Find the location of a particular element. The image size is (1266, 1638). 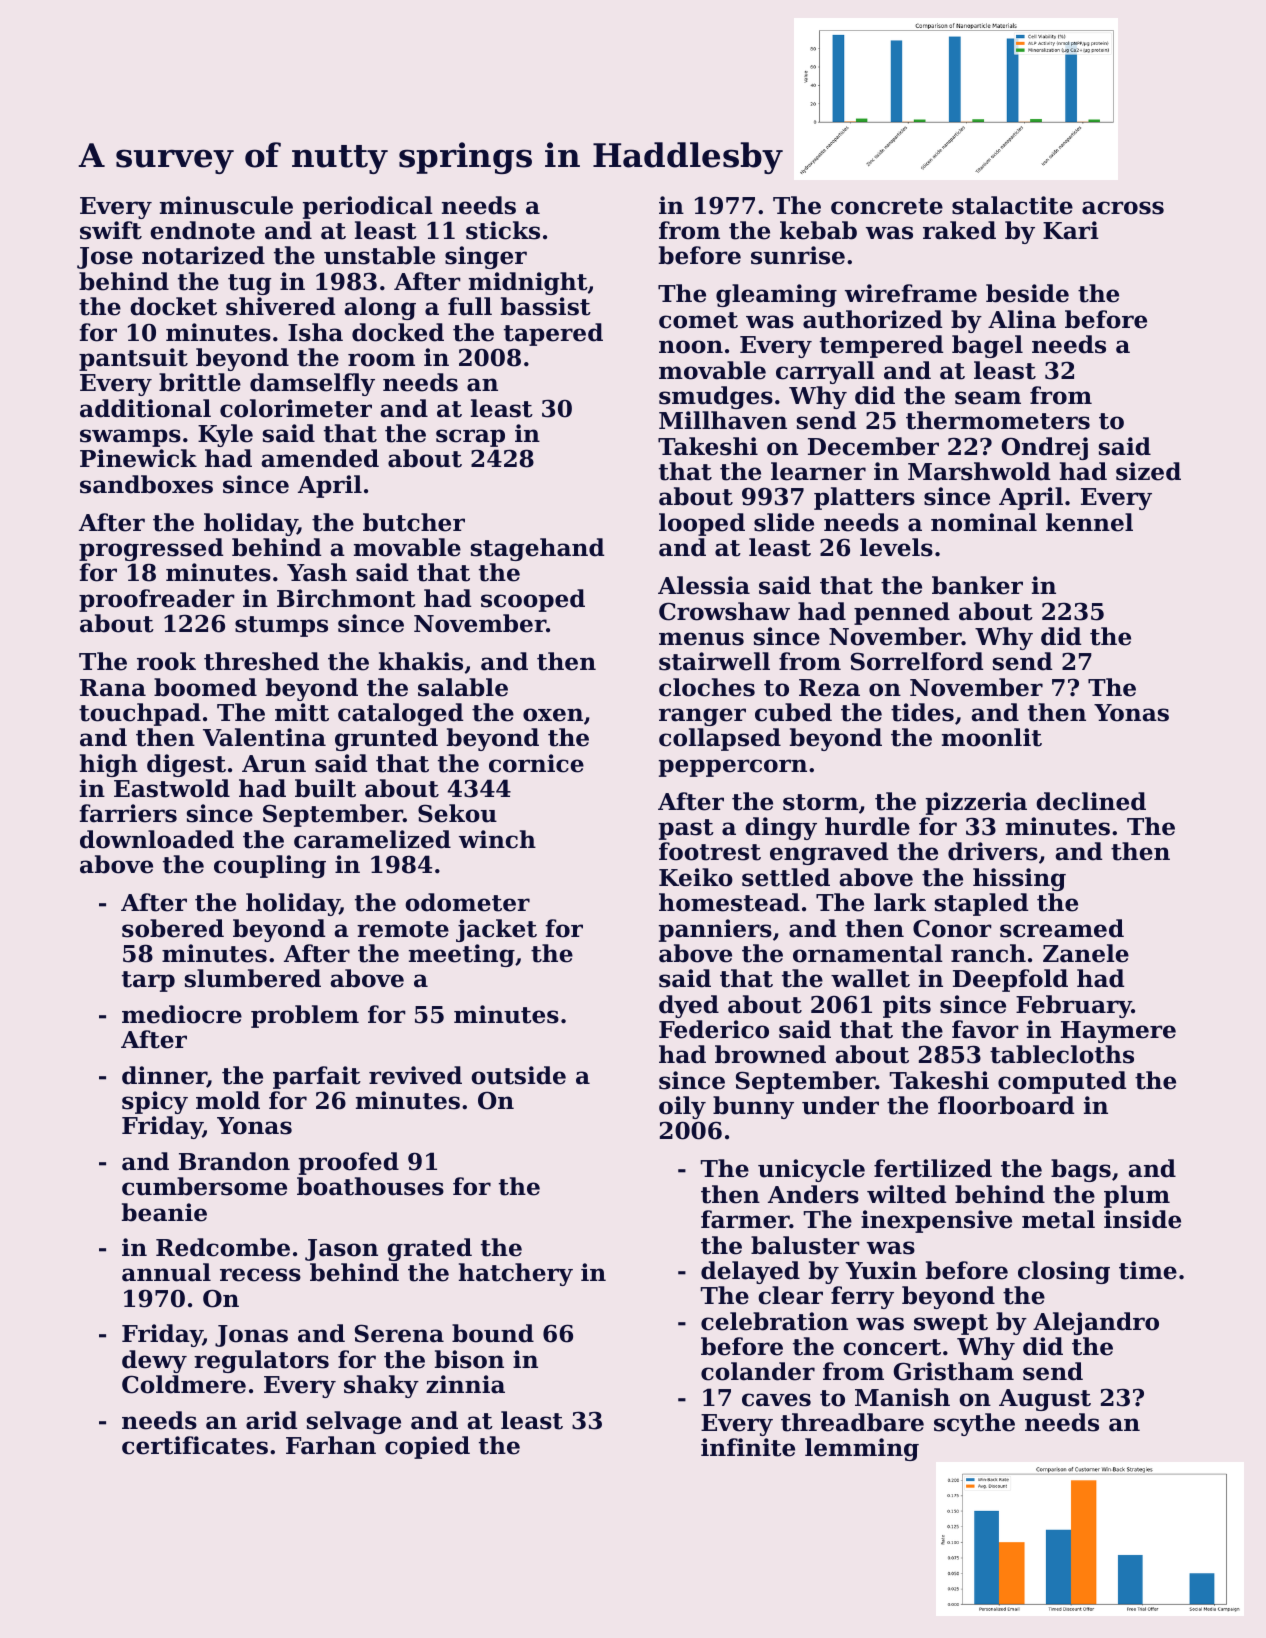

beside is located at coordinates (1027, 293).
